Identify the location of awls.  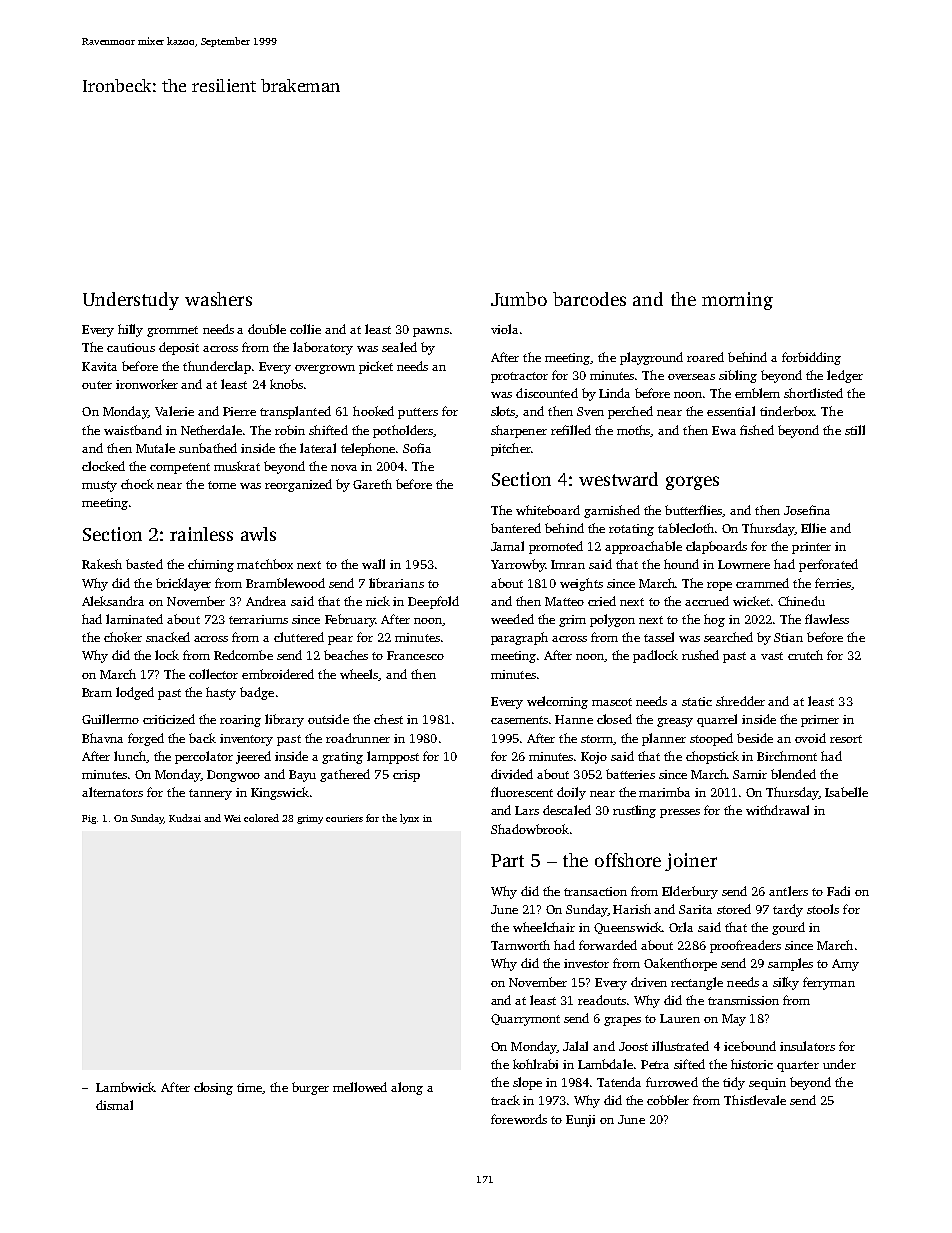
(258, 534).
